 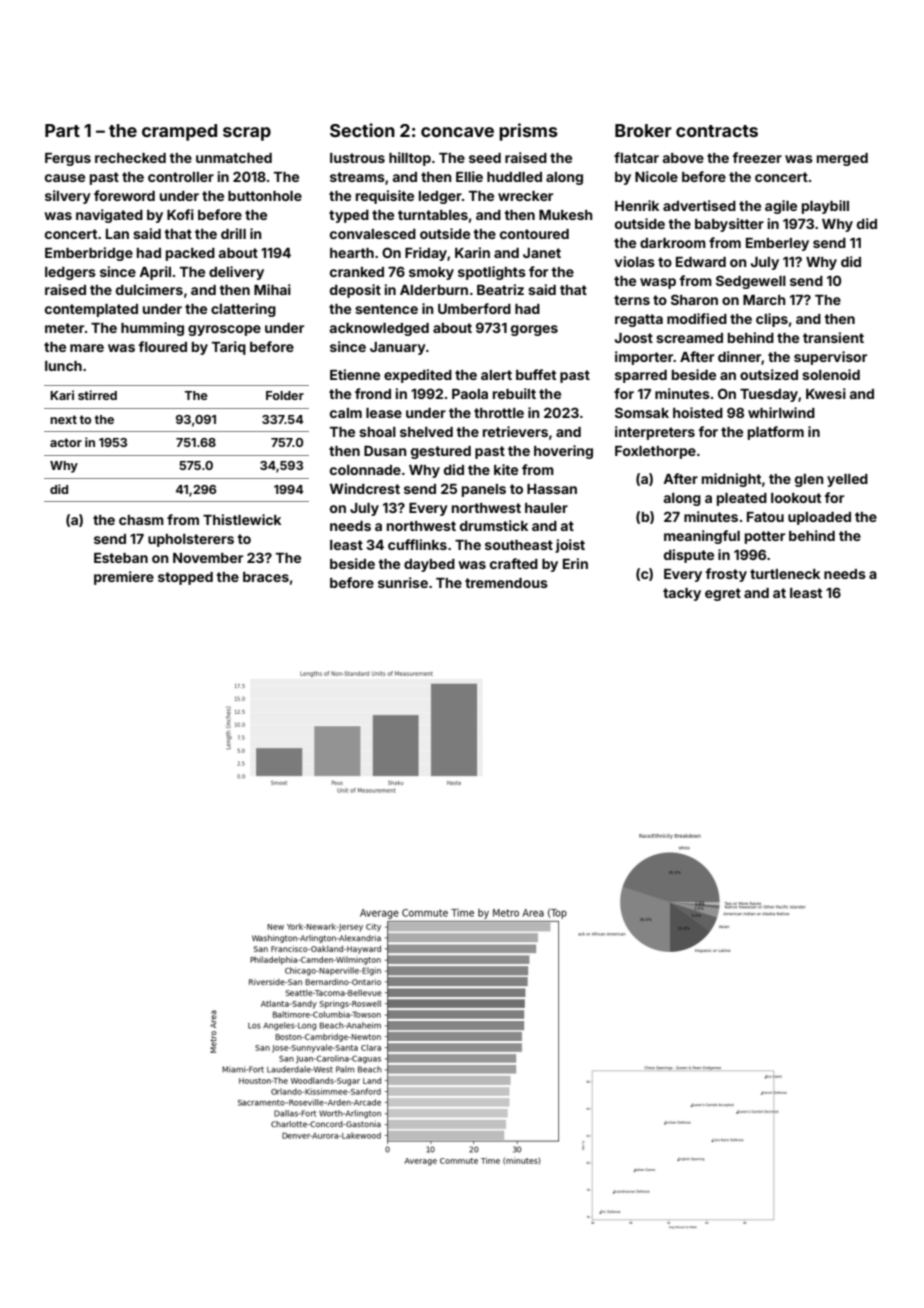 What do you see at coordinates (500, 289) in the screenshot?
I see `Beatriz` at bounding box center [500, 289].
